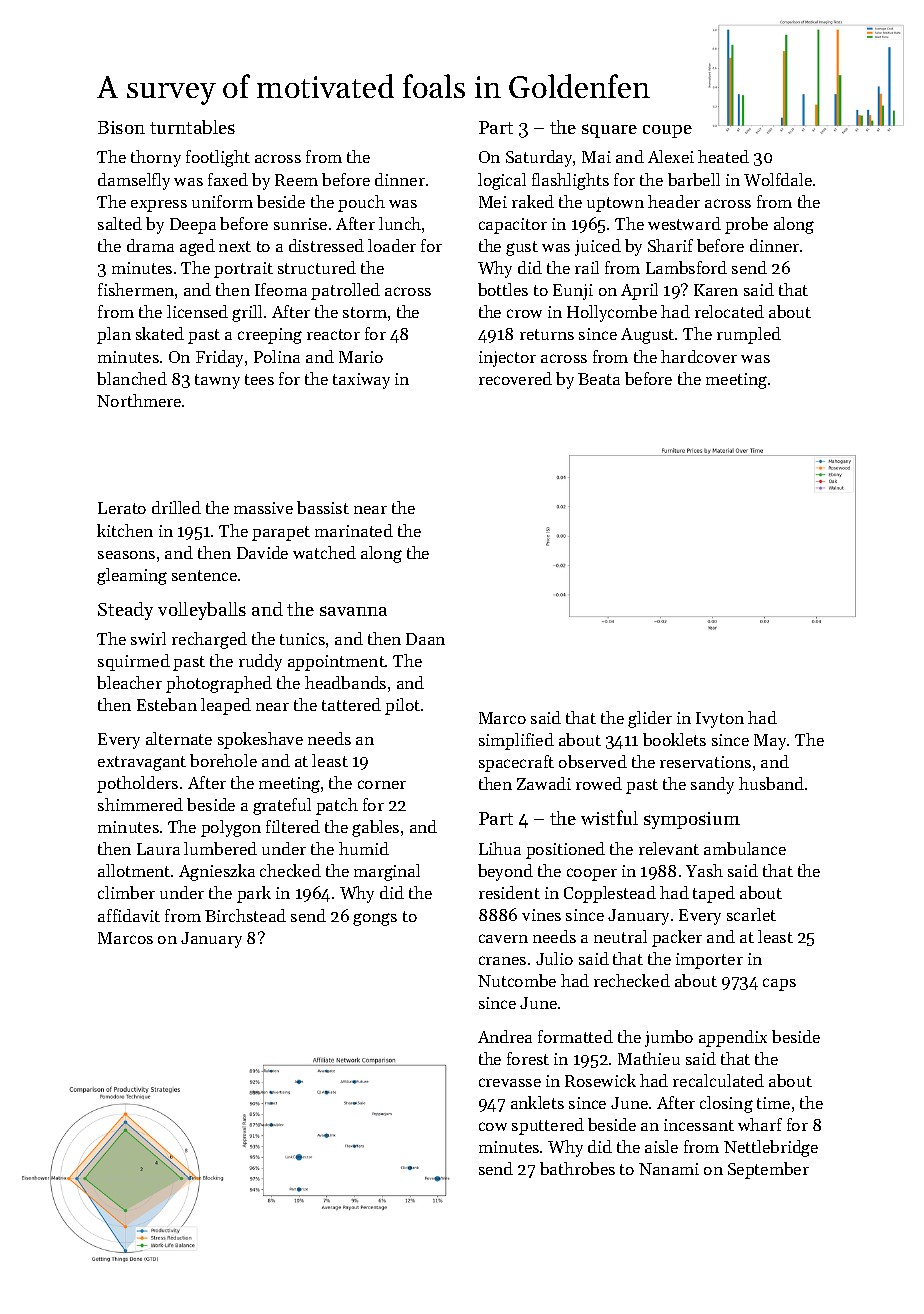 The image size is (924, 1314). I want to click on square, so click(609, 131).
